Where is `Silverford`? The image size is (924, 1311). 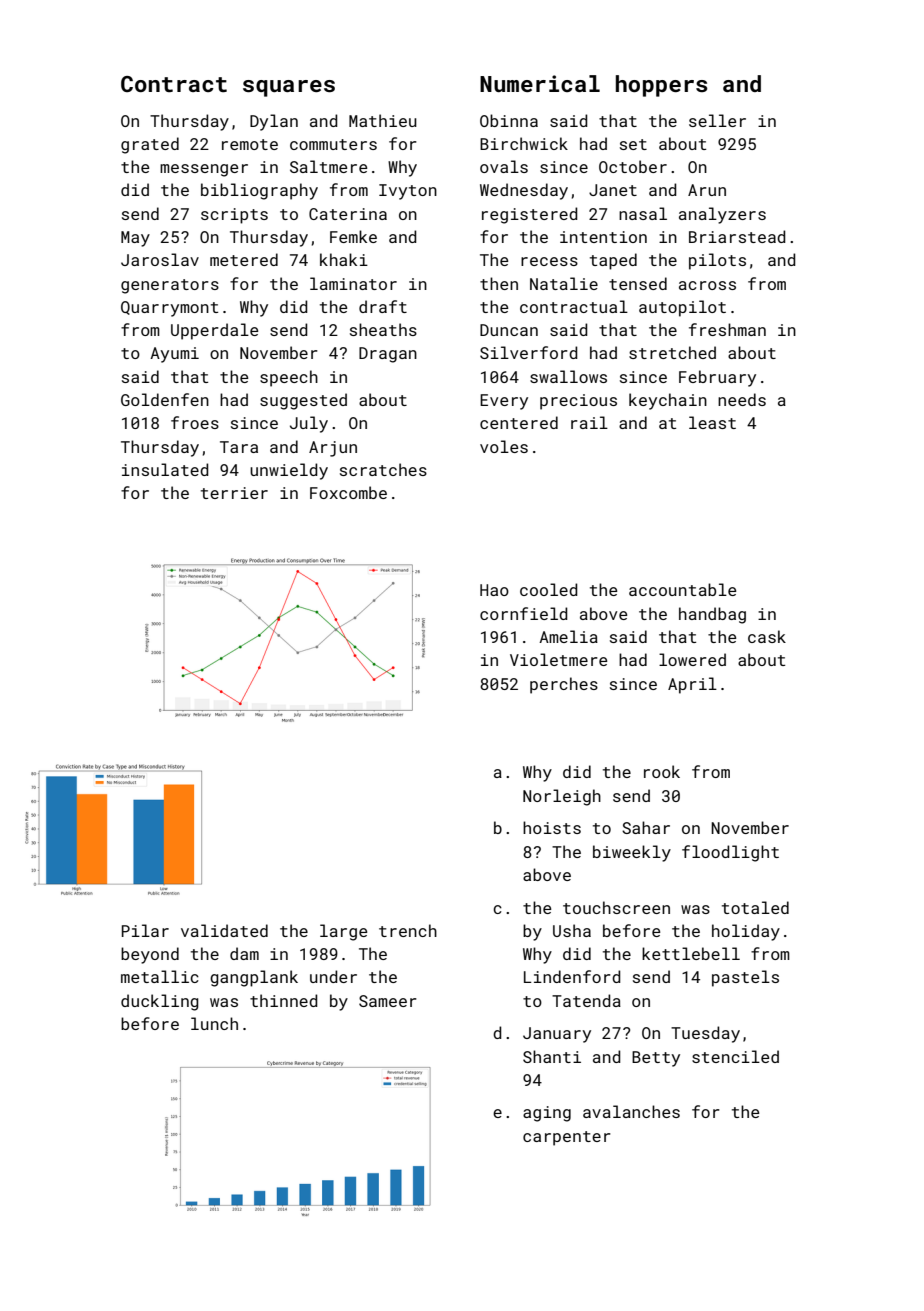 Silverford is located at coordinates (529, 352).
